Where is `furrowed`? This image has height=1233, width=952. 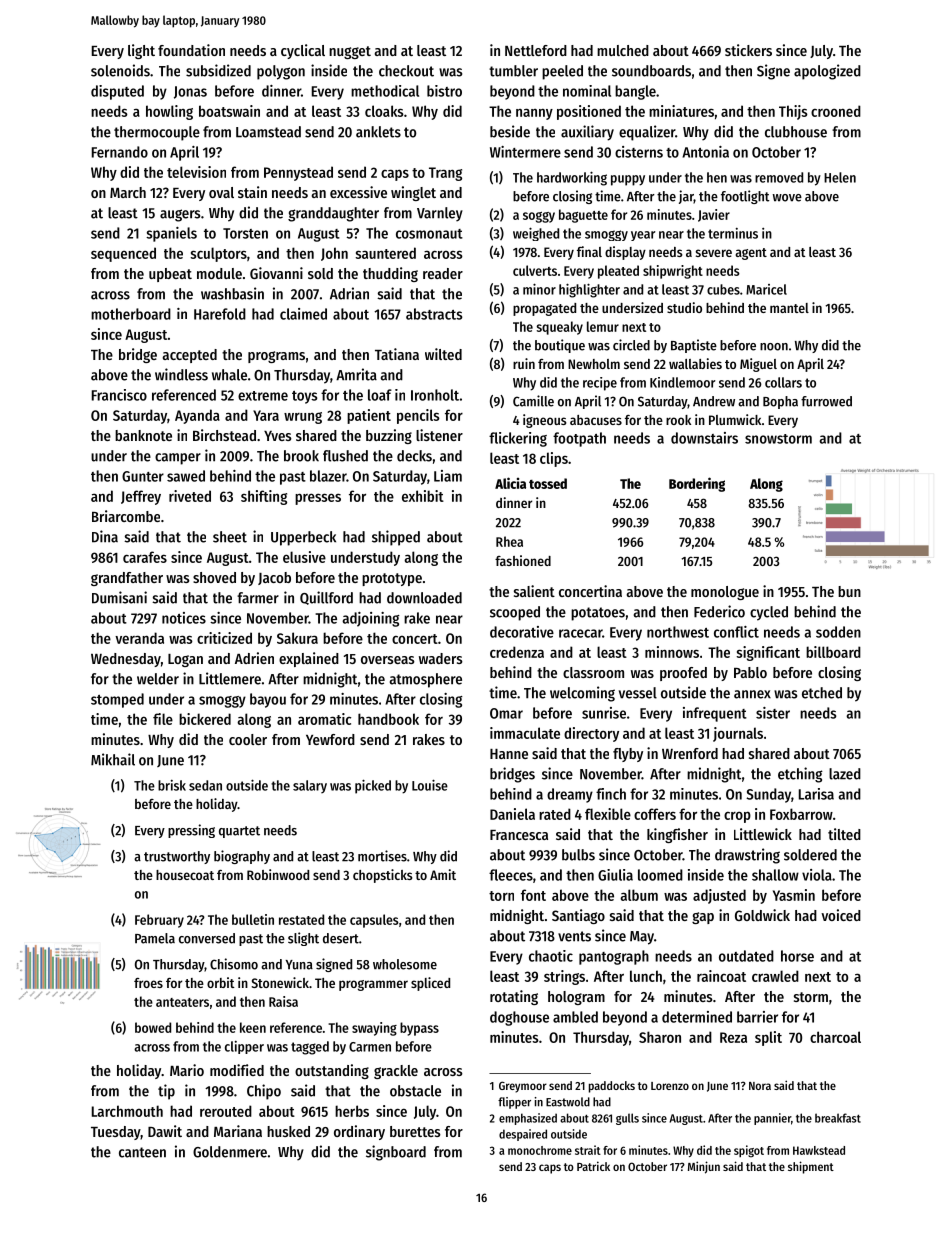 furrowed is located at coordinates (826, 401).
